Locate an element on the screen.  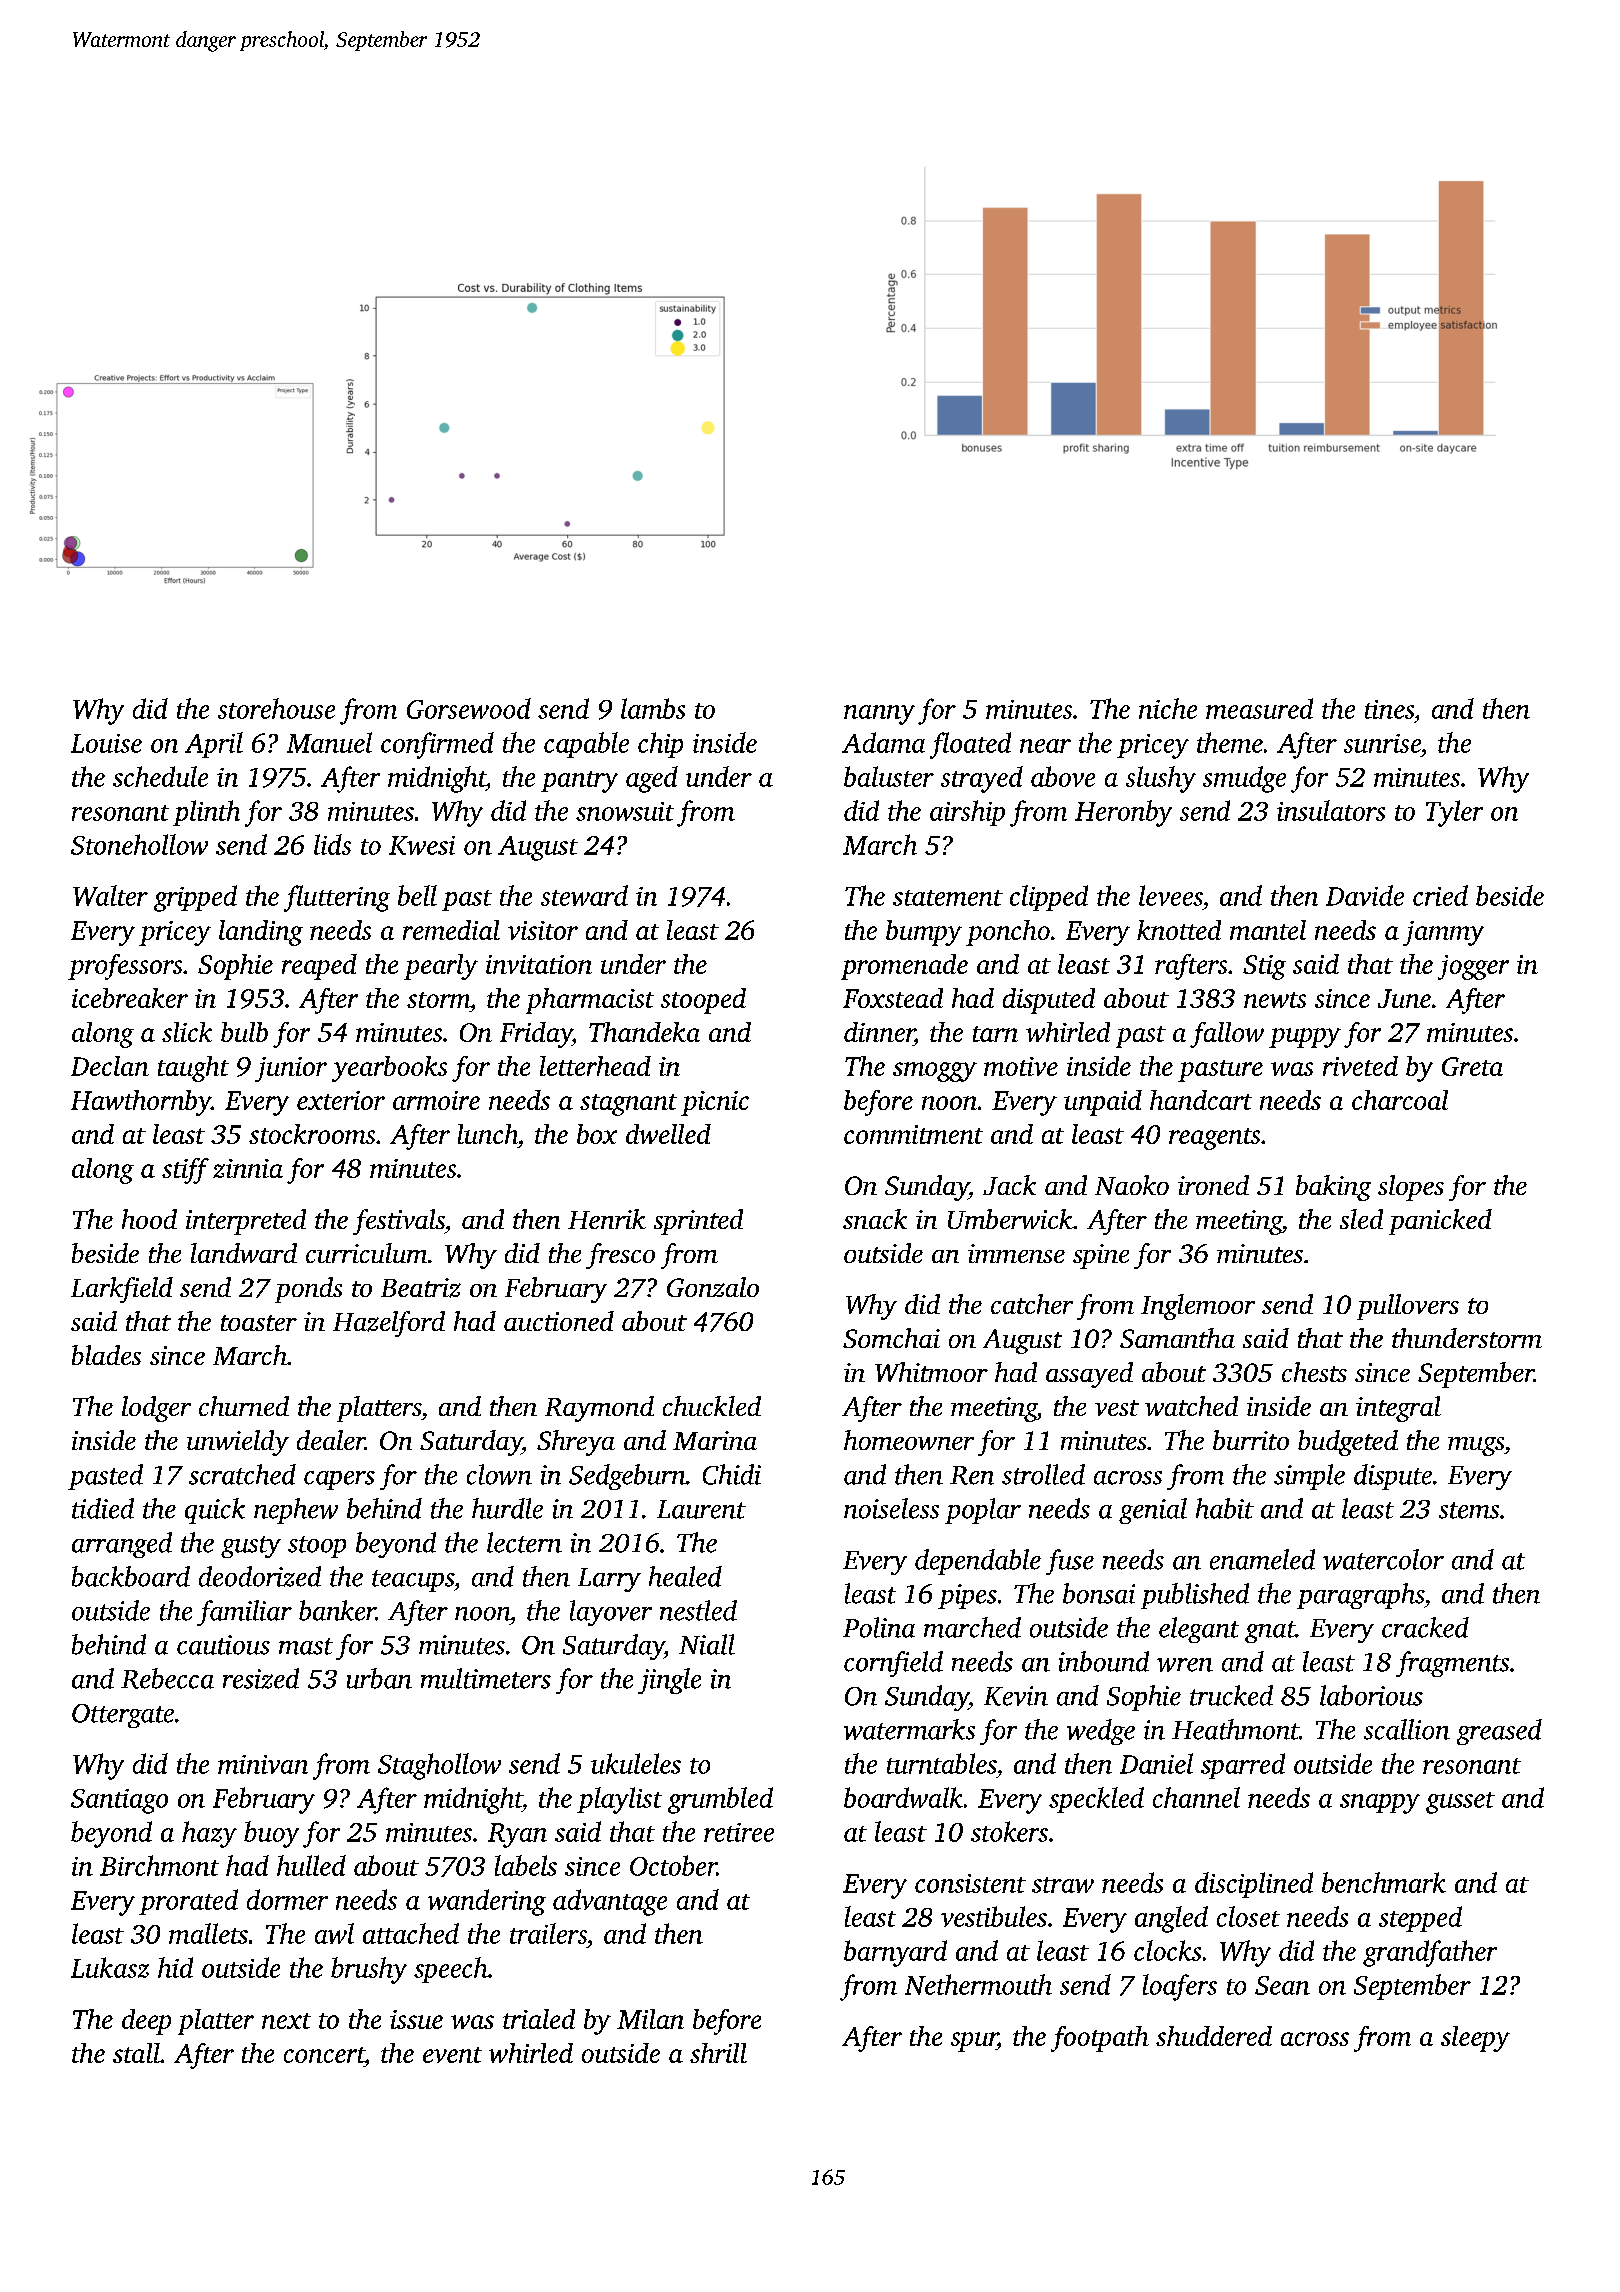
commitment is located at coordinates (913, 1134).
